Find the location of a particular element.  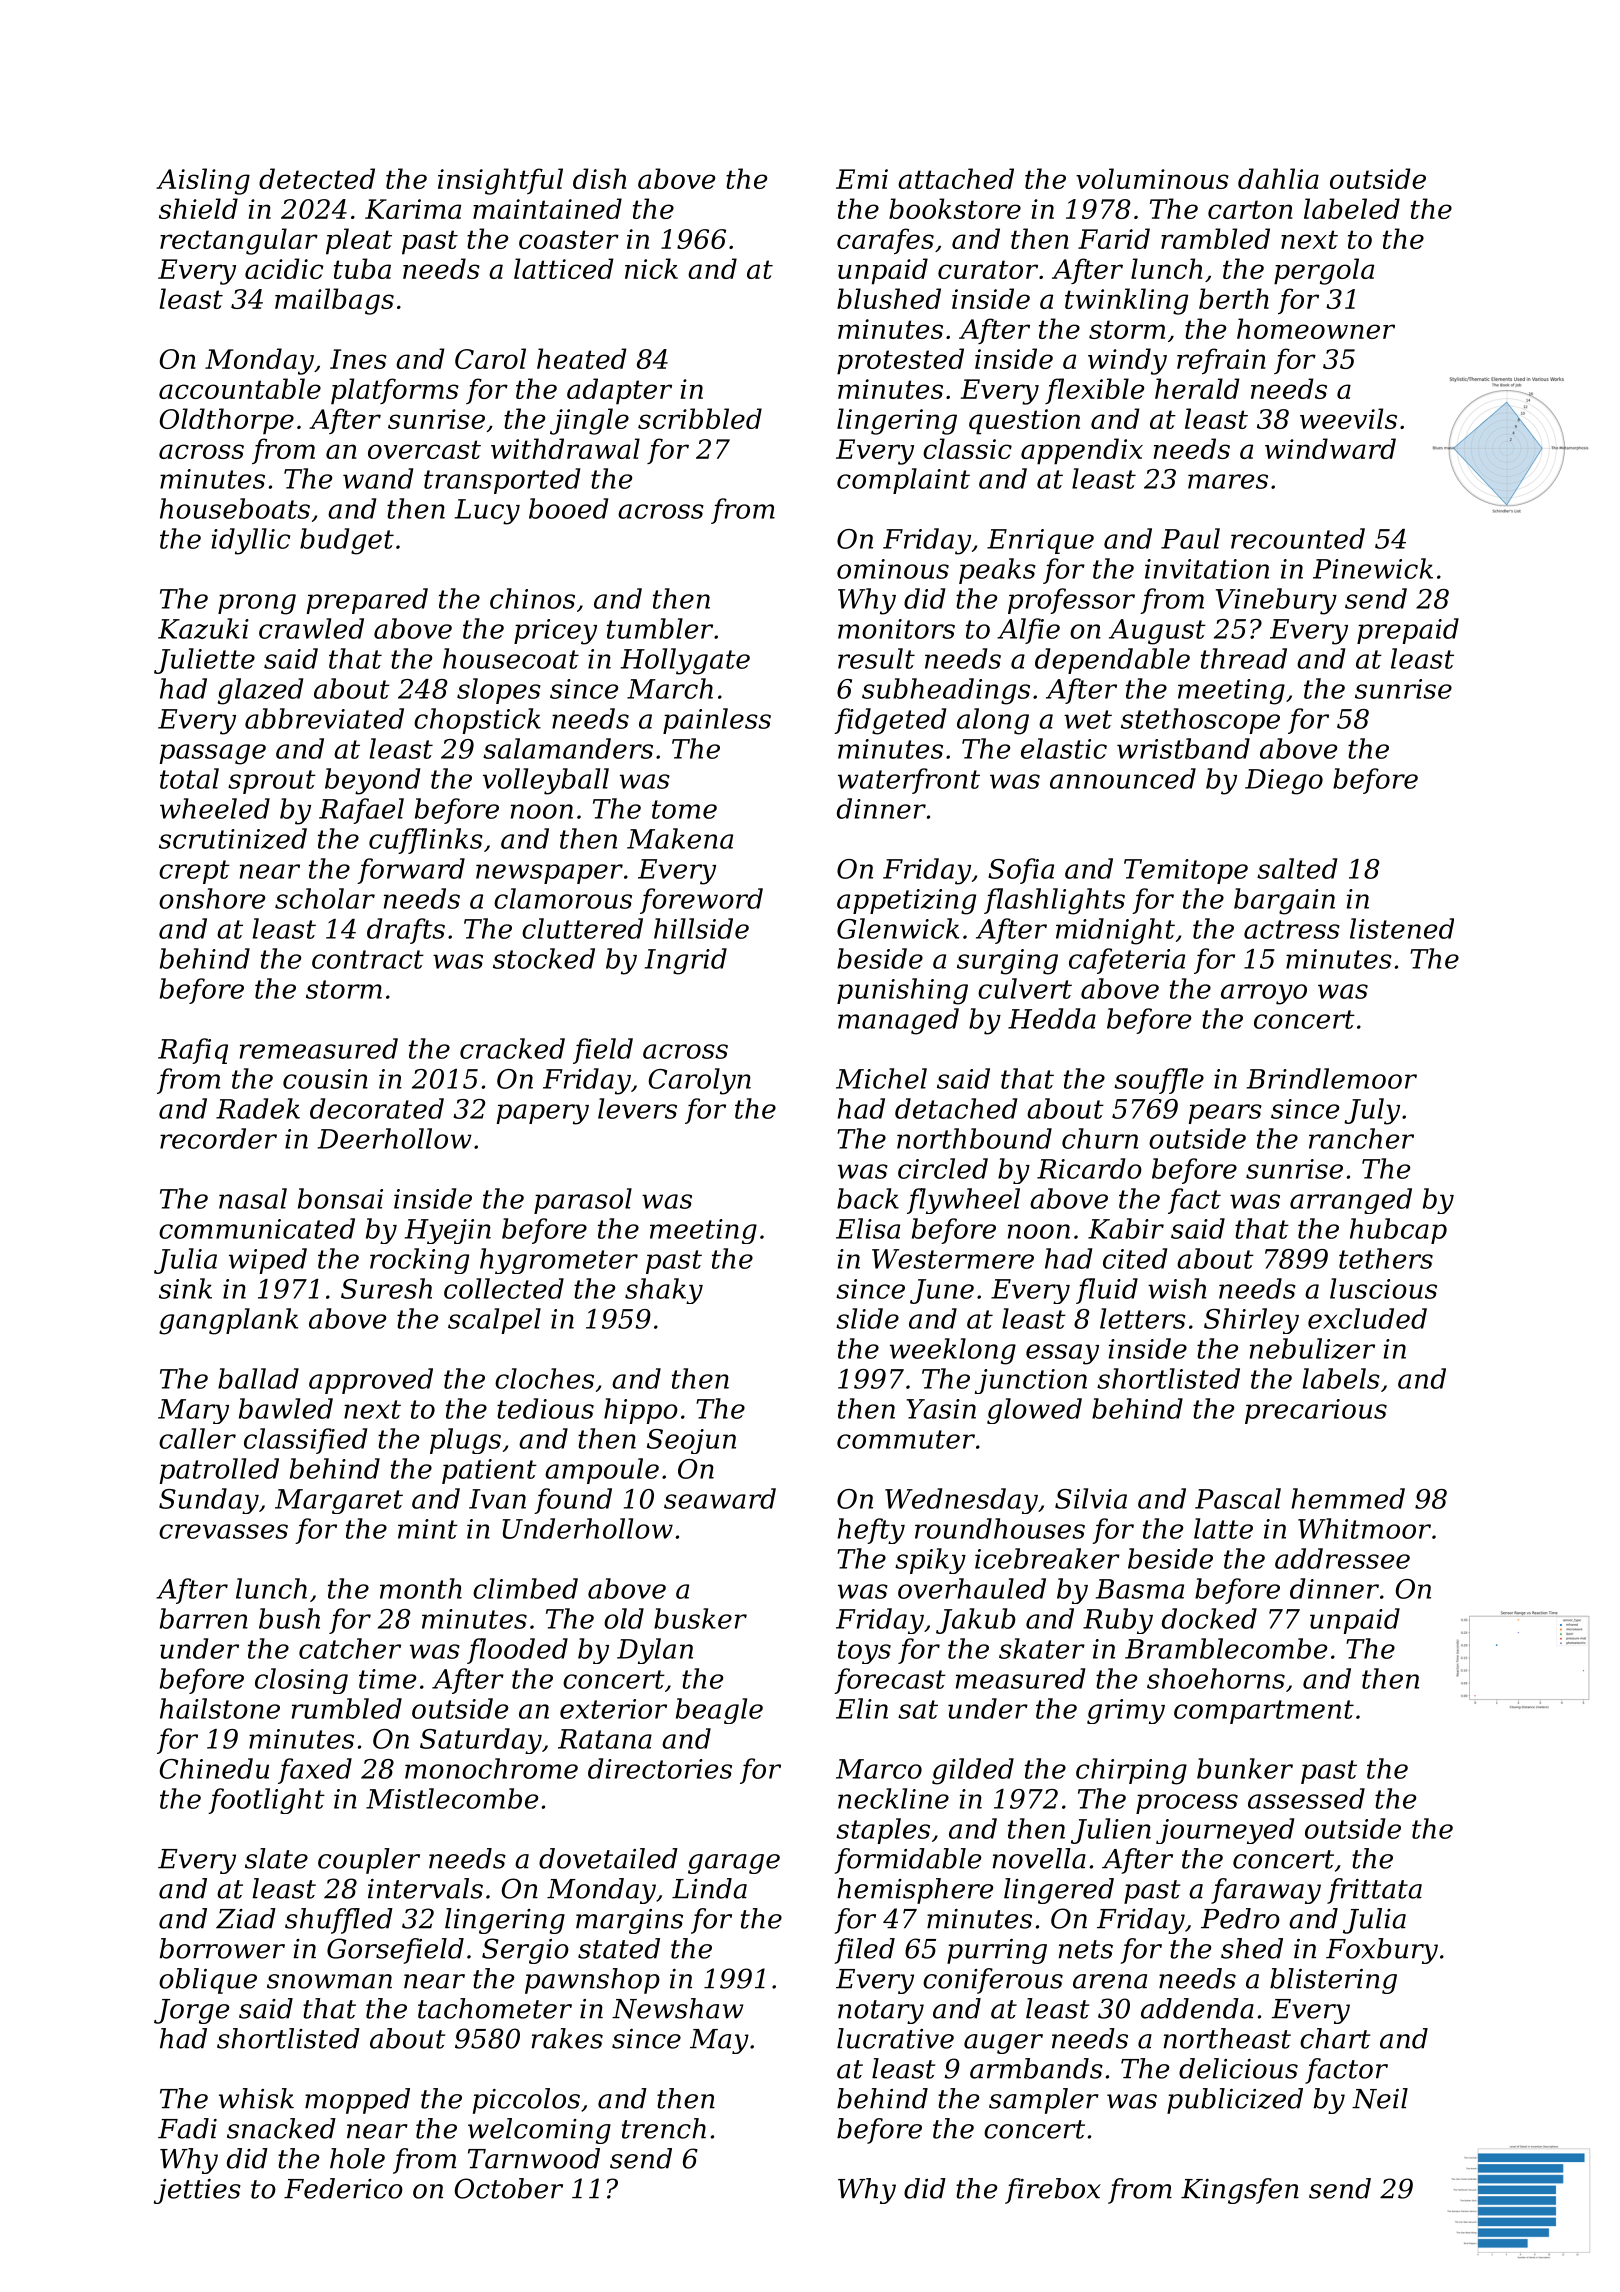

Diego is located at coordinates (1284, 782).
